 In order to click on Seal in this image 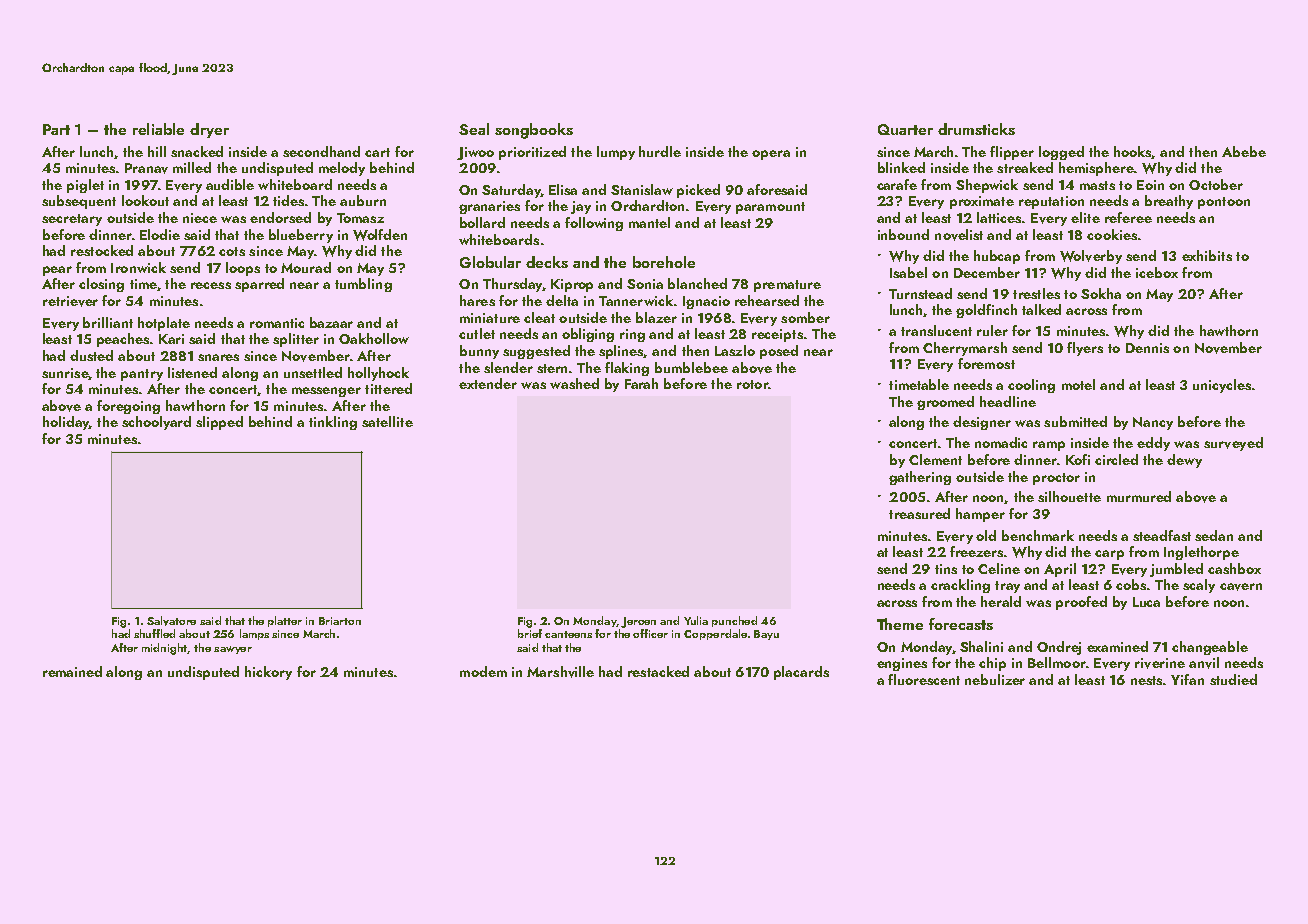, I will do `click(474, 129)`.
